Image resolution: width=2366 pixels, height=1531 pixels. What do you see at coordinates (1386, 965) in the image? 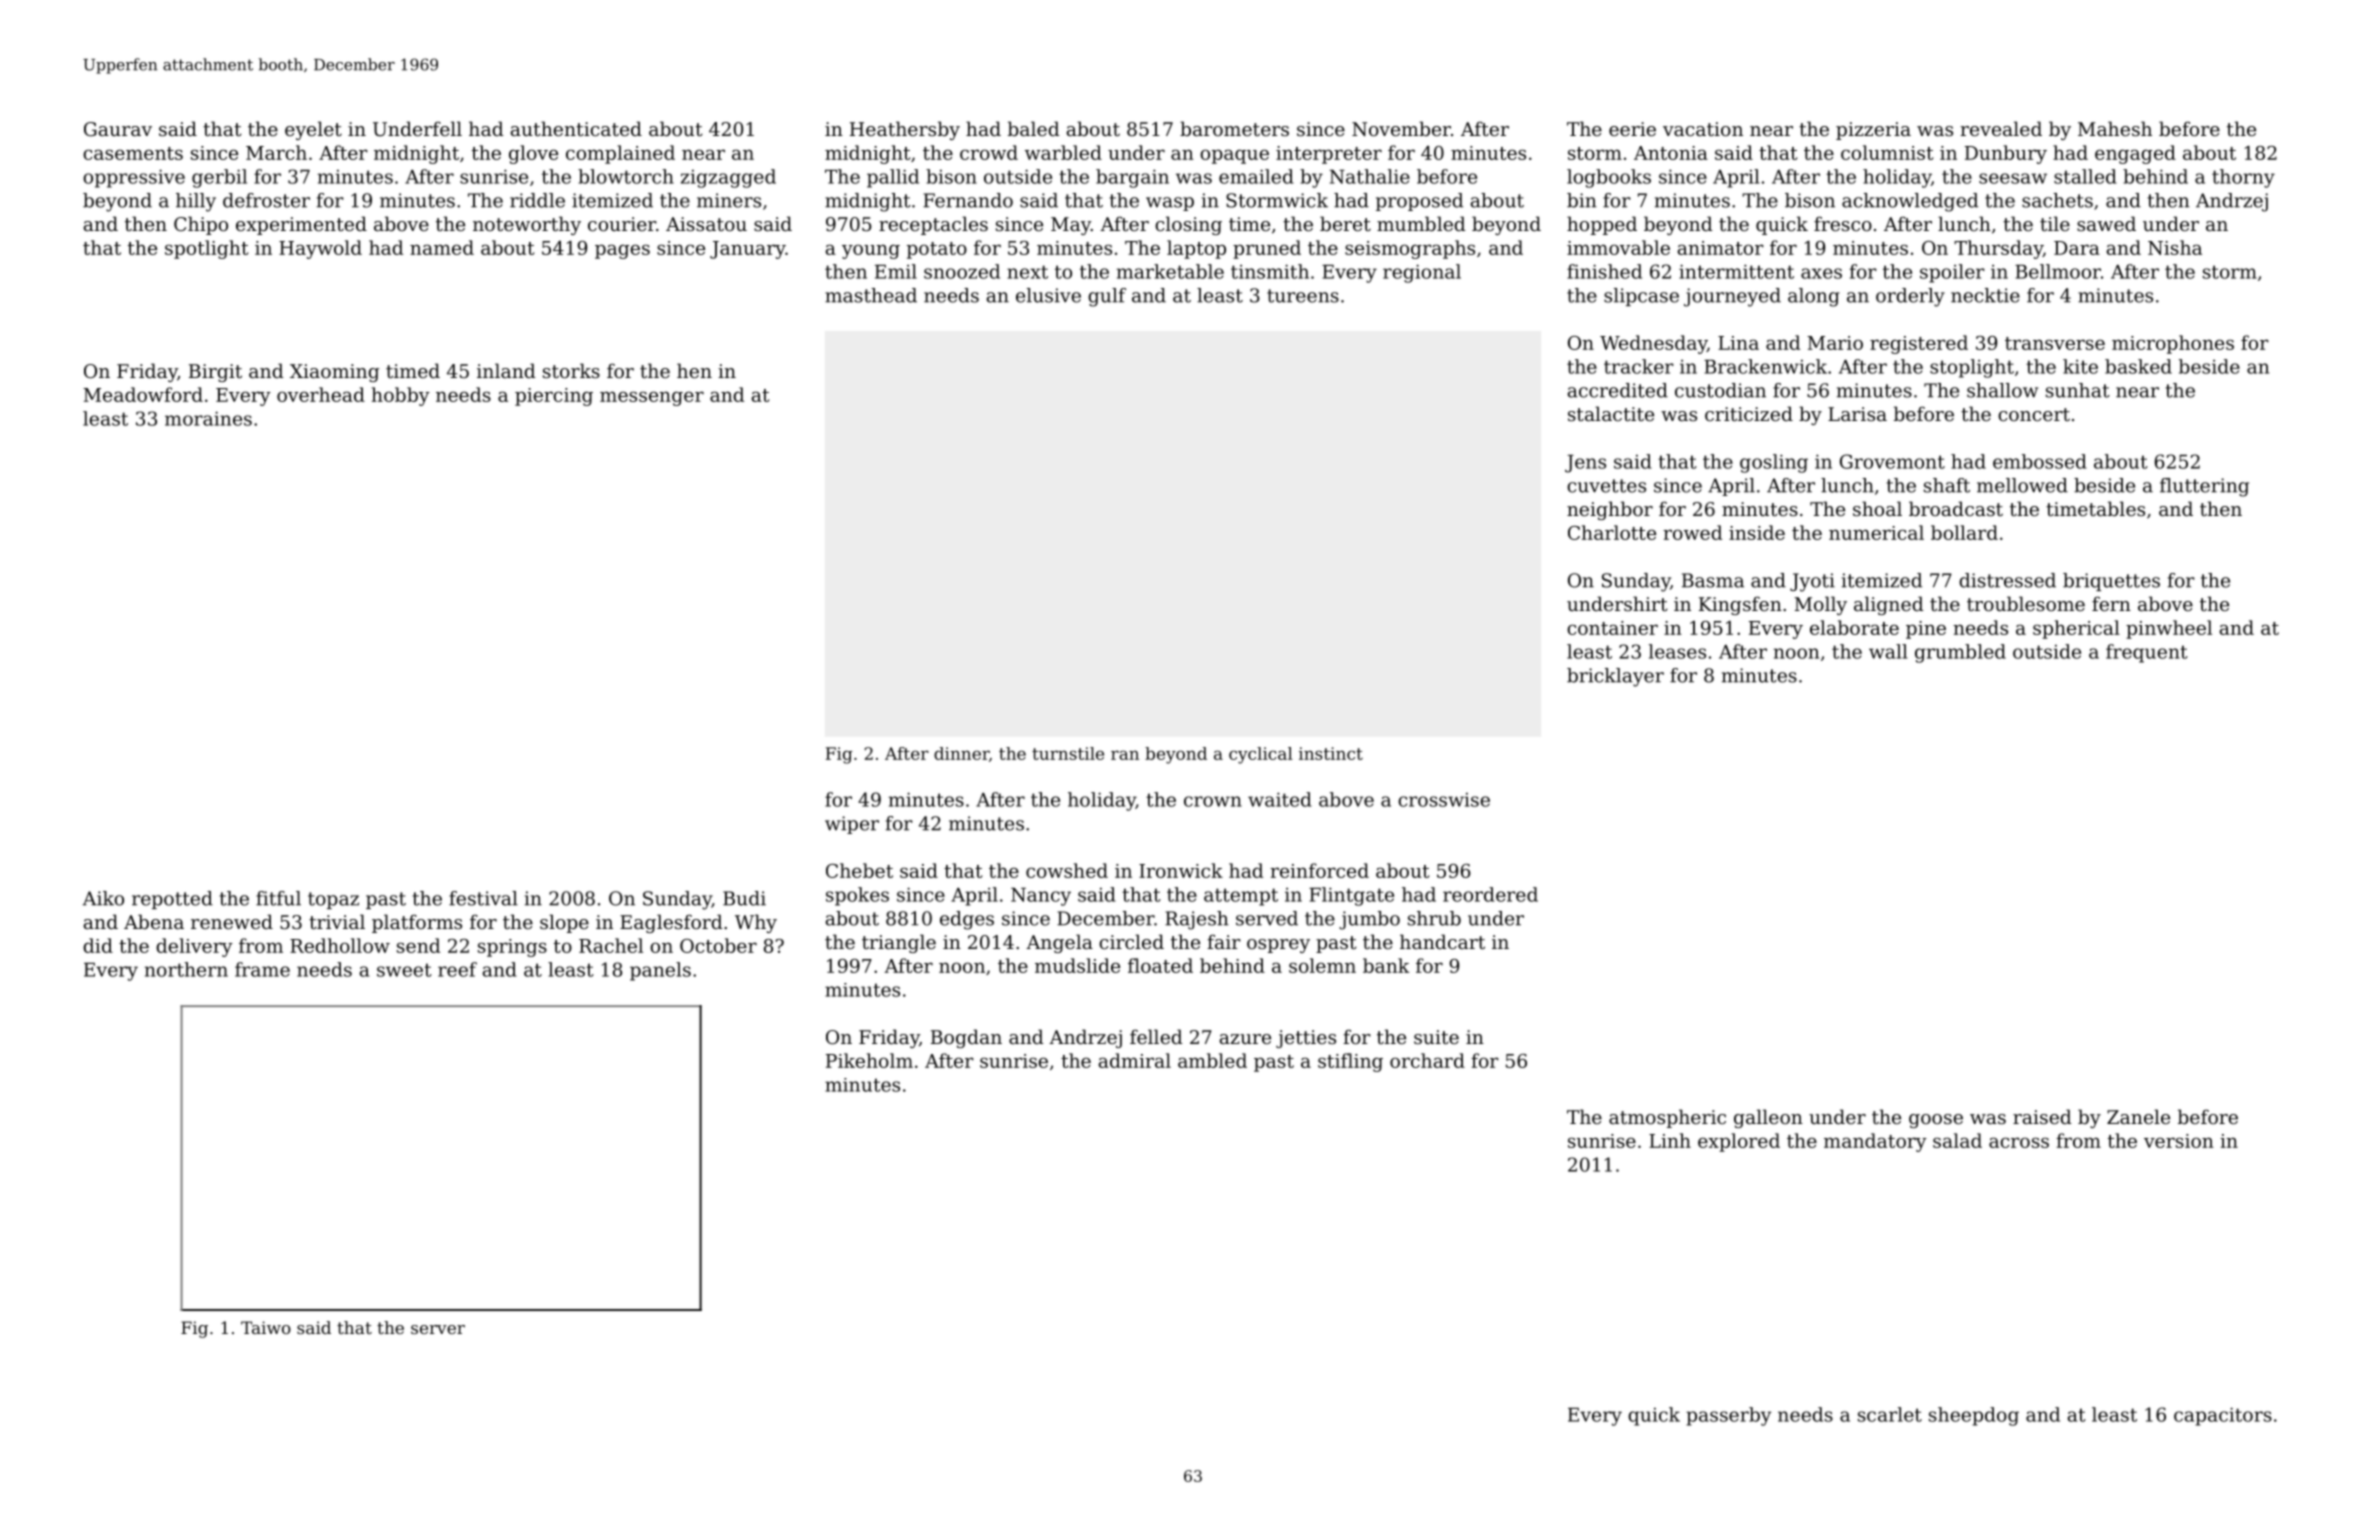
I see `bank` at bounding box center [1386, 965].
